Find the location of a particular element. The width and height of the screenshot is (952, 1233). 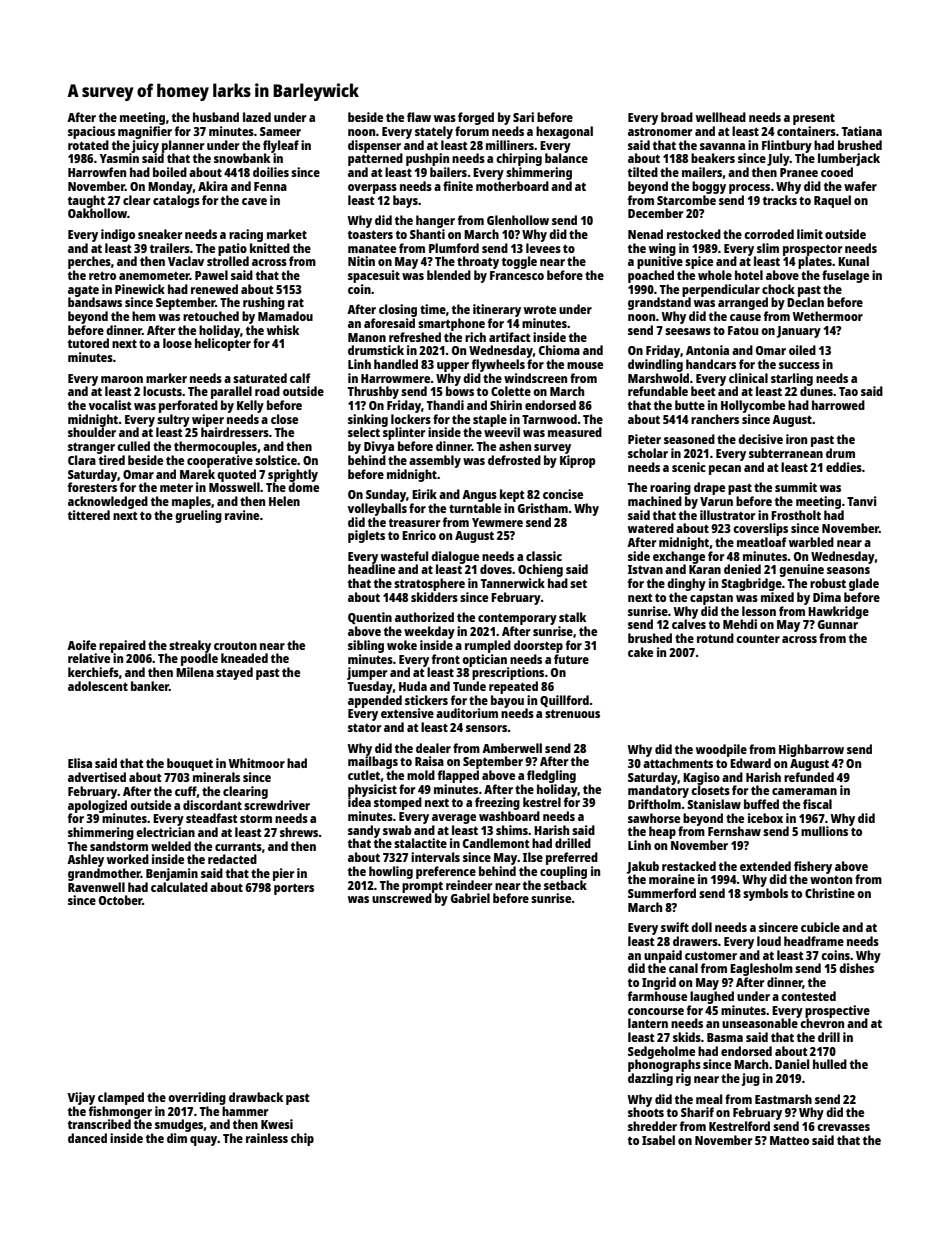

Whitmoor is located at coordinates (256, 763).
